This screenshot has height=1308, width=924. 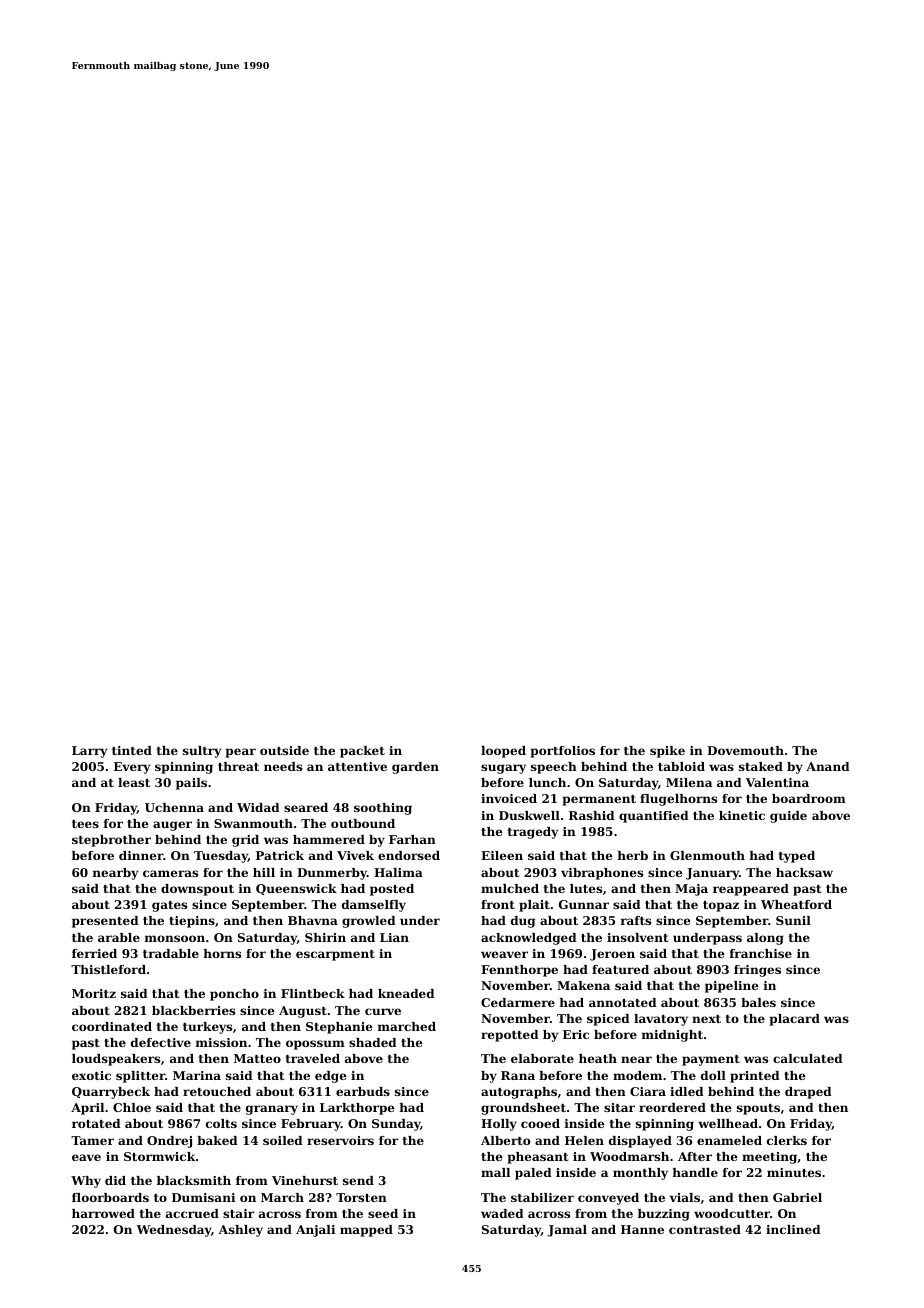 I want to click on presented, so click(x=105, y=922).
